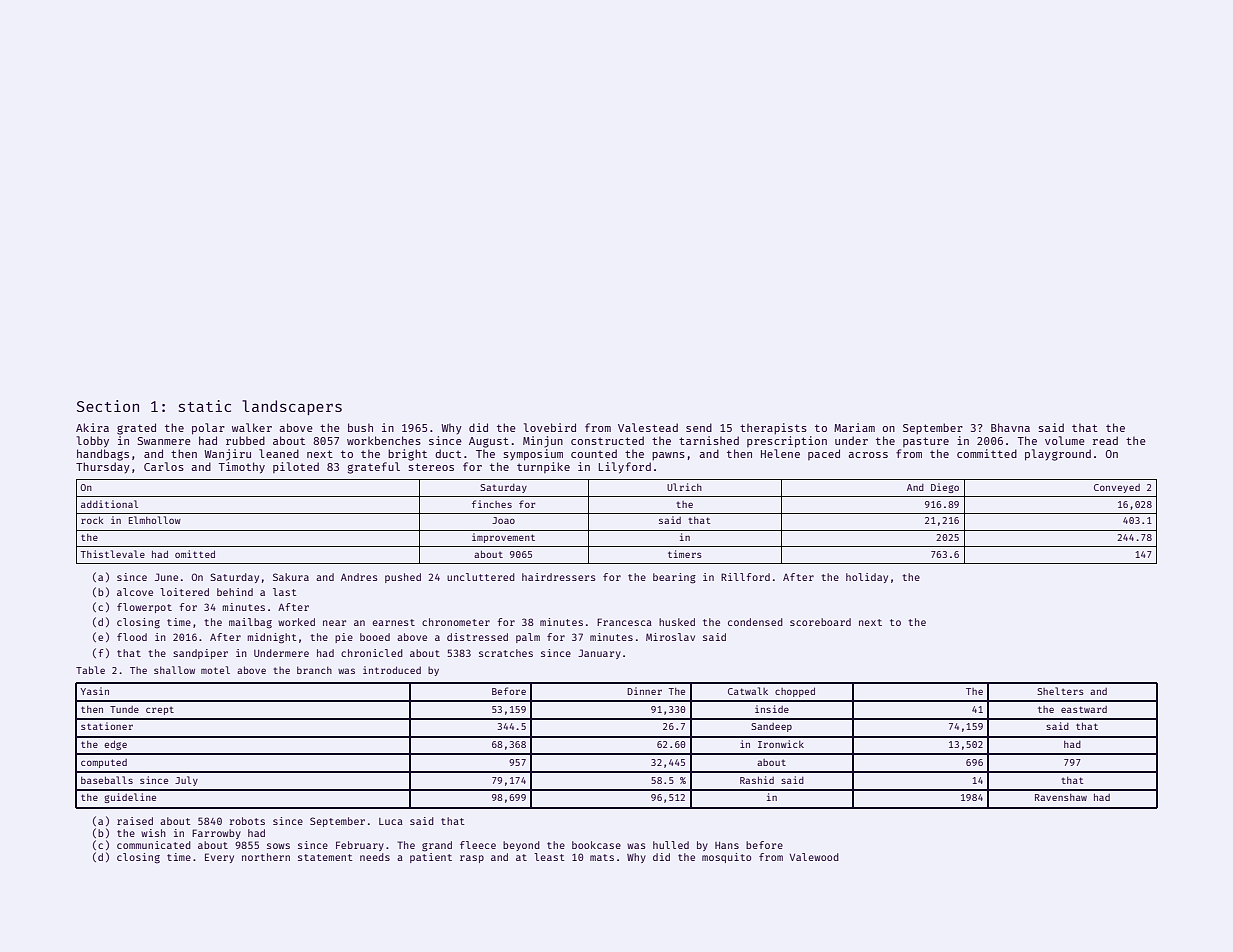 This document has width=1233, height=952. Describe the element at coordinates (1084, 709) in the document. I see `eastward` at that location.
